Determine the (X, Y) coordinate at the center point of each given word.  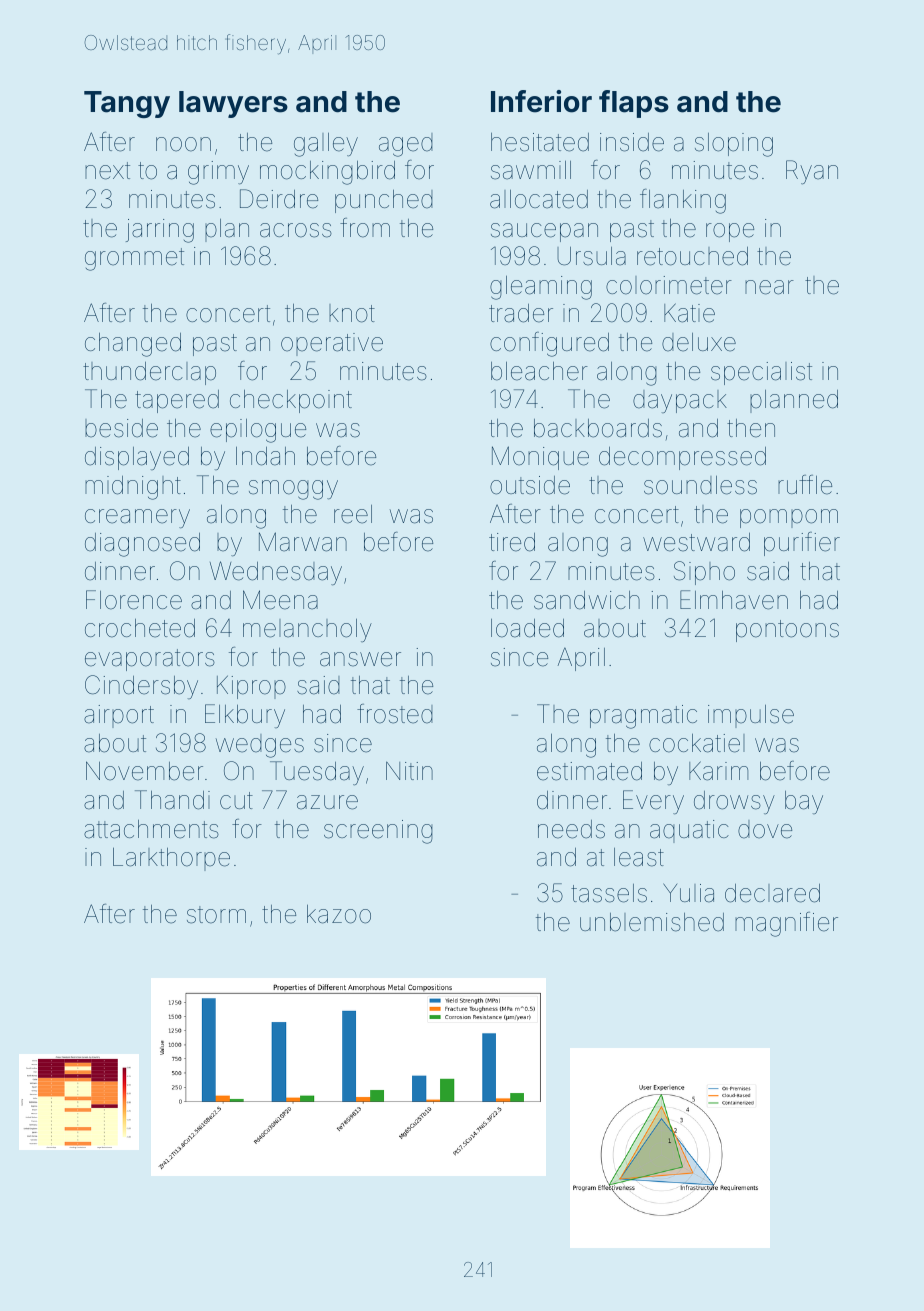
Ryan (812, 172)
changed (133, 345)
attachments (151, 829)
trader (521, 313)
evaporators (150, 660)
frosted (395, 714)
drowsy (734, 802)
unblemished (652, 922)
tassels (609, 893)
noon (183, 144)
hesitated (540, 142)
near (769, 287)
